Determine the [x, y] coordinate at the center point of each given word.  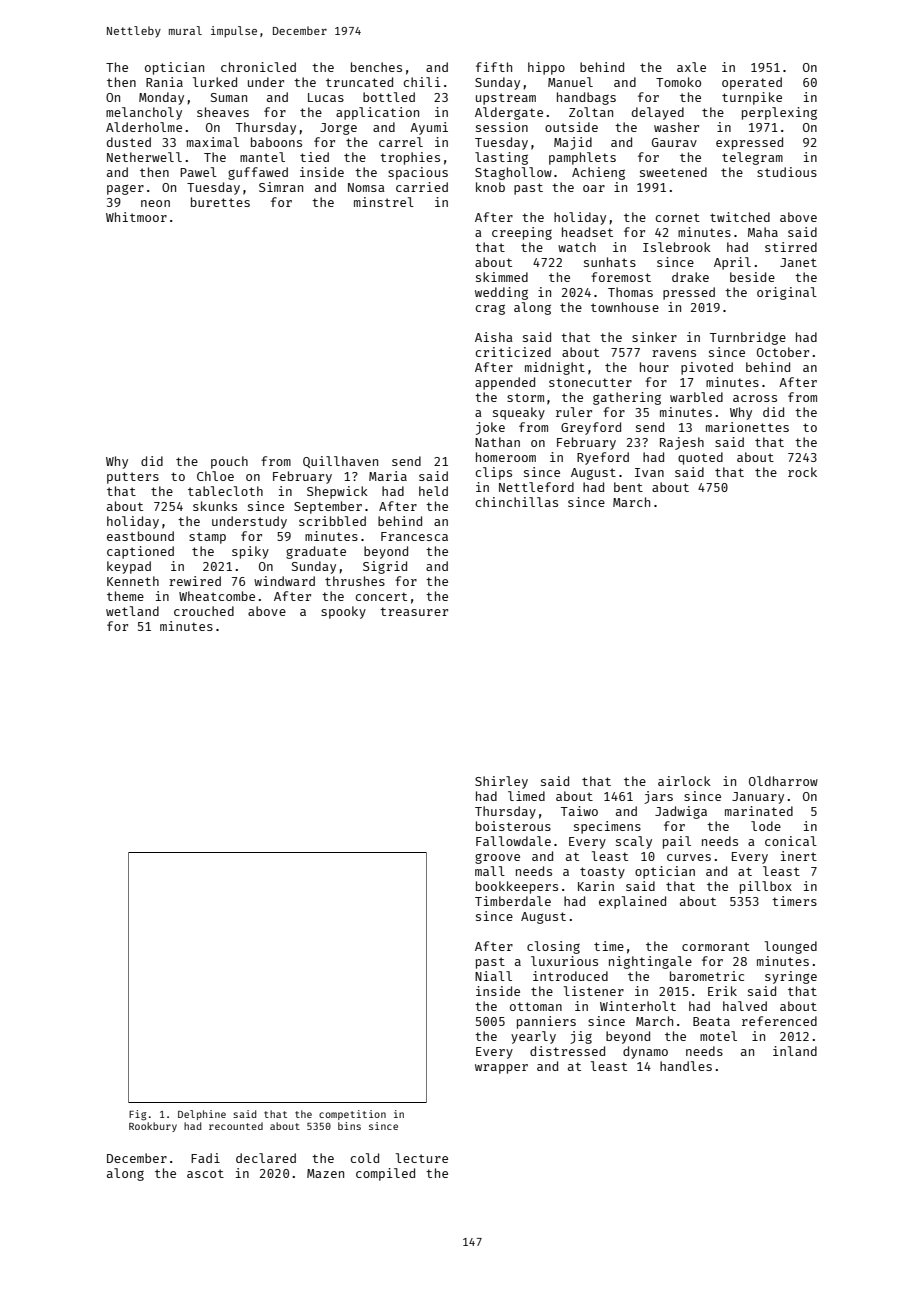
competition [352, 1115]
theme [125, 596]
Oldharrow [783, 781]
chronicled [258, 67]
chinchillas [517, 502]
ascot [205, 1173]
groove [497, 859]
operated [752, 83]
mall [490, 871]
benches [376, 67]
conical [791, 841]
